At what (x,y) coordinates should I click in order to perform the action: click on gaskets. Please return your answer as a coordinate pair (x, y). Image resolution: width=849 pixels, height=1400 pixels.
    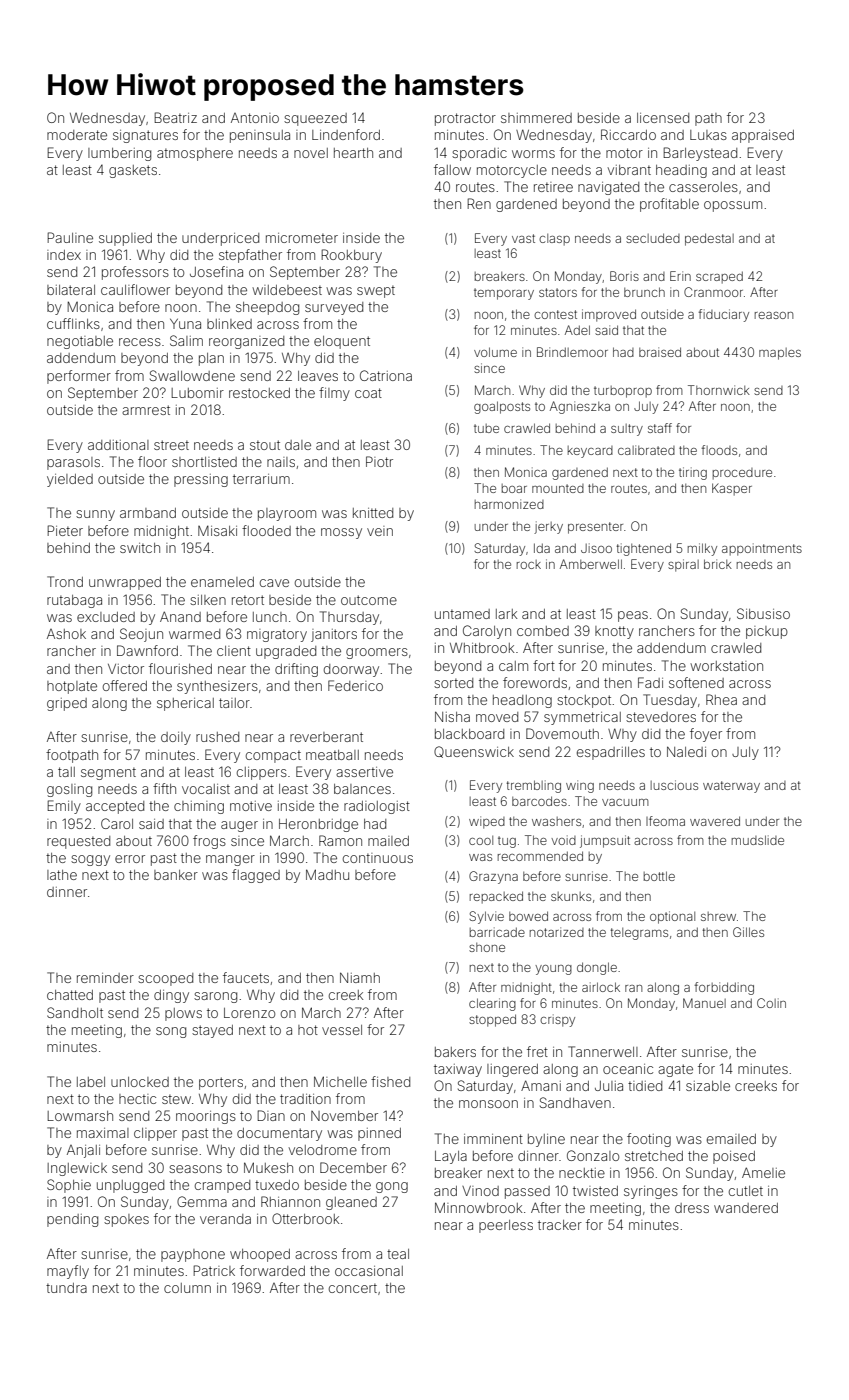
    Looking at the image, I should click on (133, 171).
